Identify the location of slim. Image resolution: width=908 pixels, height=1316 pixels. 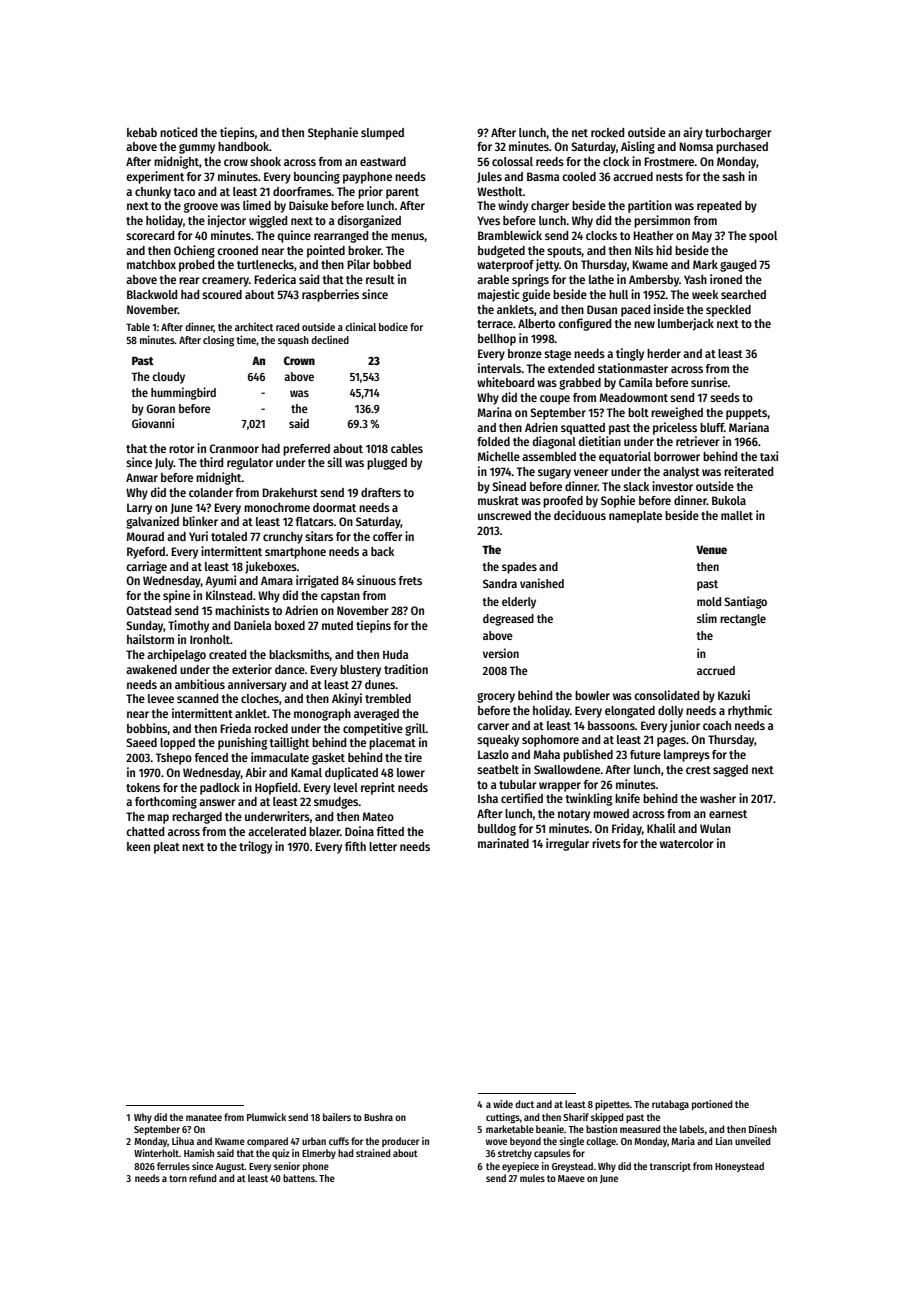
(707, 618).
